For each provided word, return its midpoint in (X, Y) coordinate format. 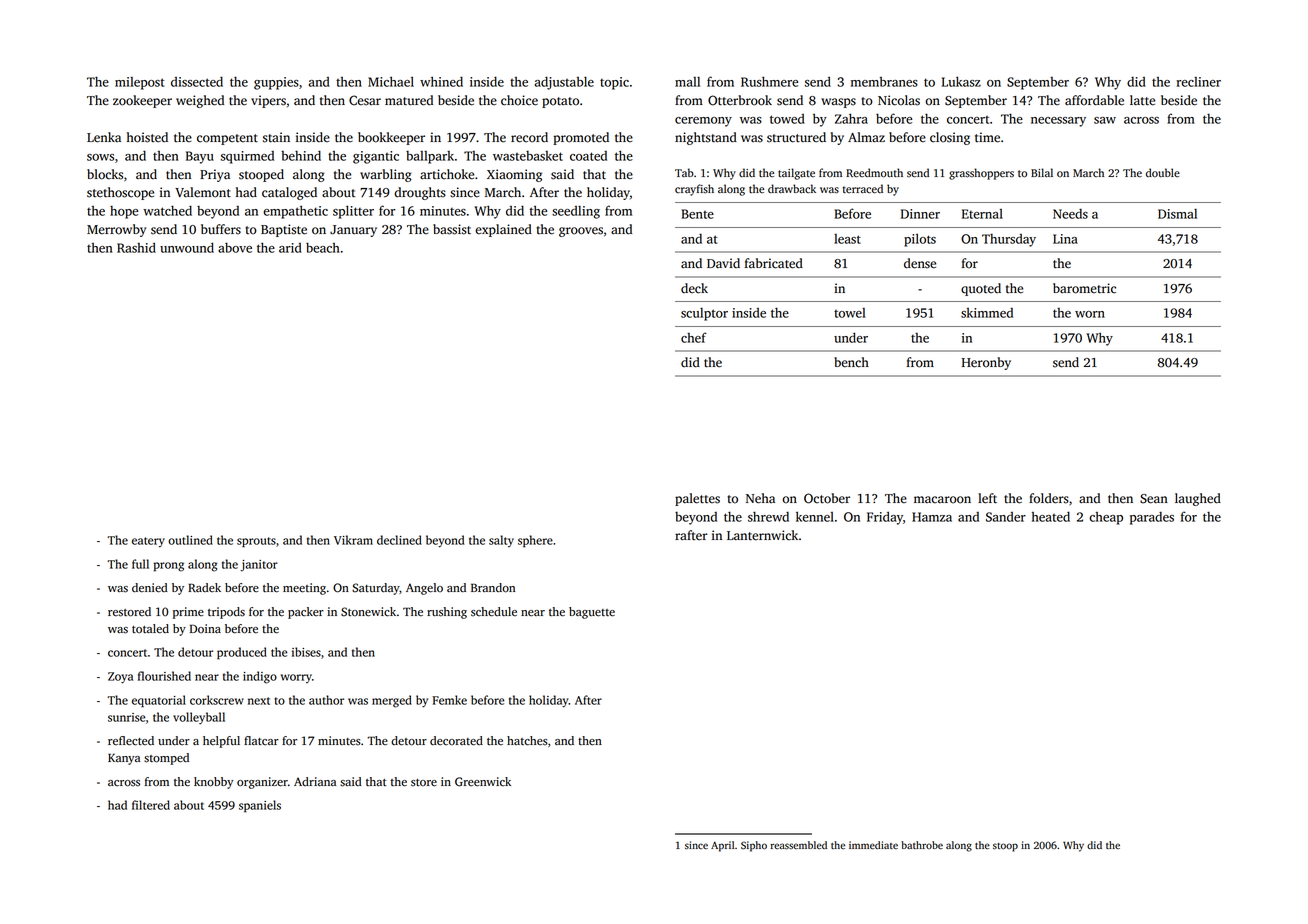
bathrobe (922, 845)
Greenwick (483, 782)
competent (227, 139)
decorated (456, 741)
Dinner (920, 214)
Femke (449, 700)
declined (399, 540)
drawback (792, 189)
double (1163, 173)
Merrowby (116, 230)
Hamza (932, 517)
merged (392, 701)
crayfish (694, 190)
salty (501, 541)
